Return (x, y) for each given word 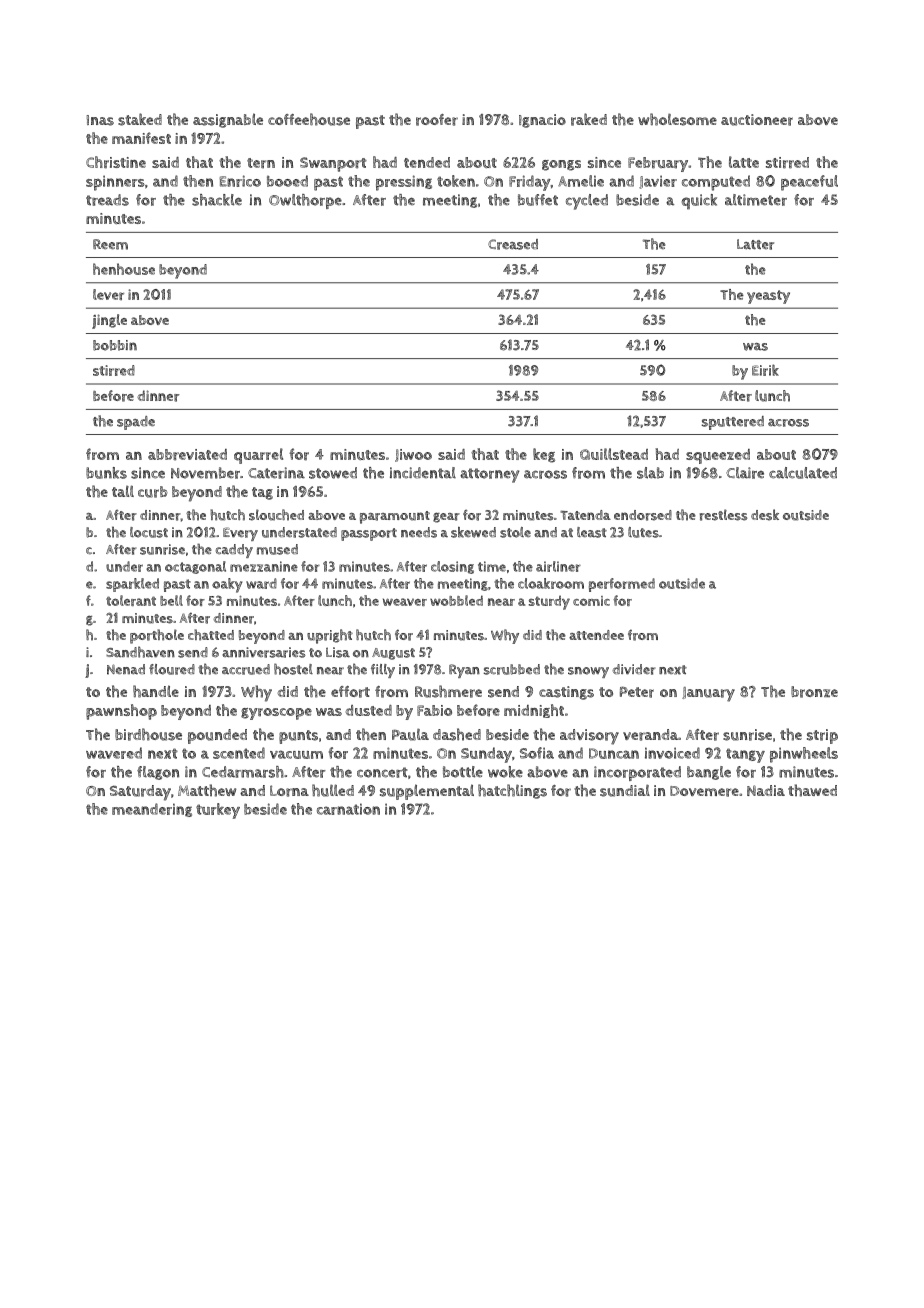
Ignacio (542, 121)
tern (261, 163)
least (592, 532)
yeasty (768, 297)
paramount (395, 517)
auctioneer (757, 120)
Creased (513, 244)
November (205, 473)
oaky (227, 585)
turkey (218, 811)
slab (650, 473)
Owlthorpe (305, 201)
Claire (745, 473)
